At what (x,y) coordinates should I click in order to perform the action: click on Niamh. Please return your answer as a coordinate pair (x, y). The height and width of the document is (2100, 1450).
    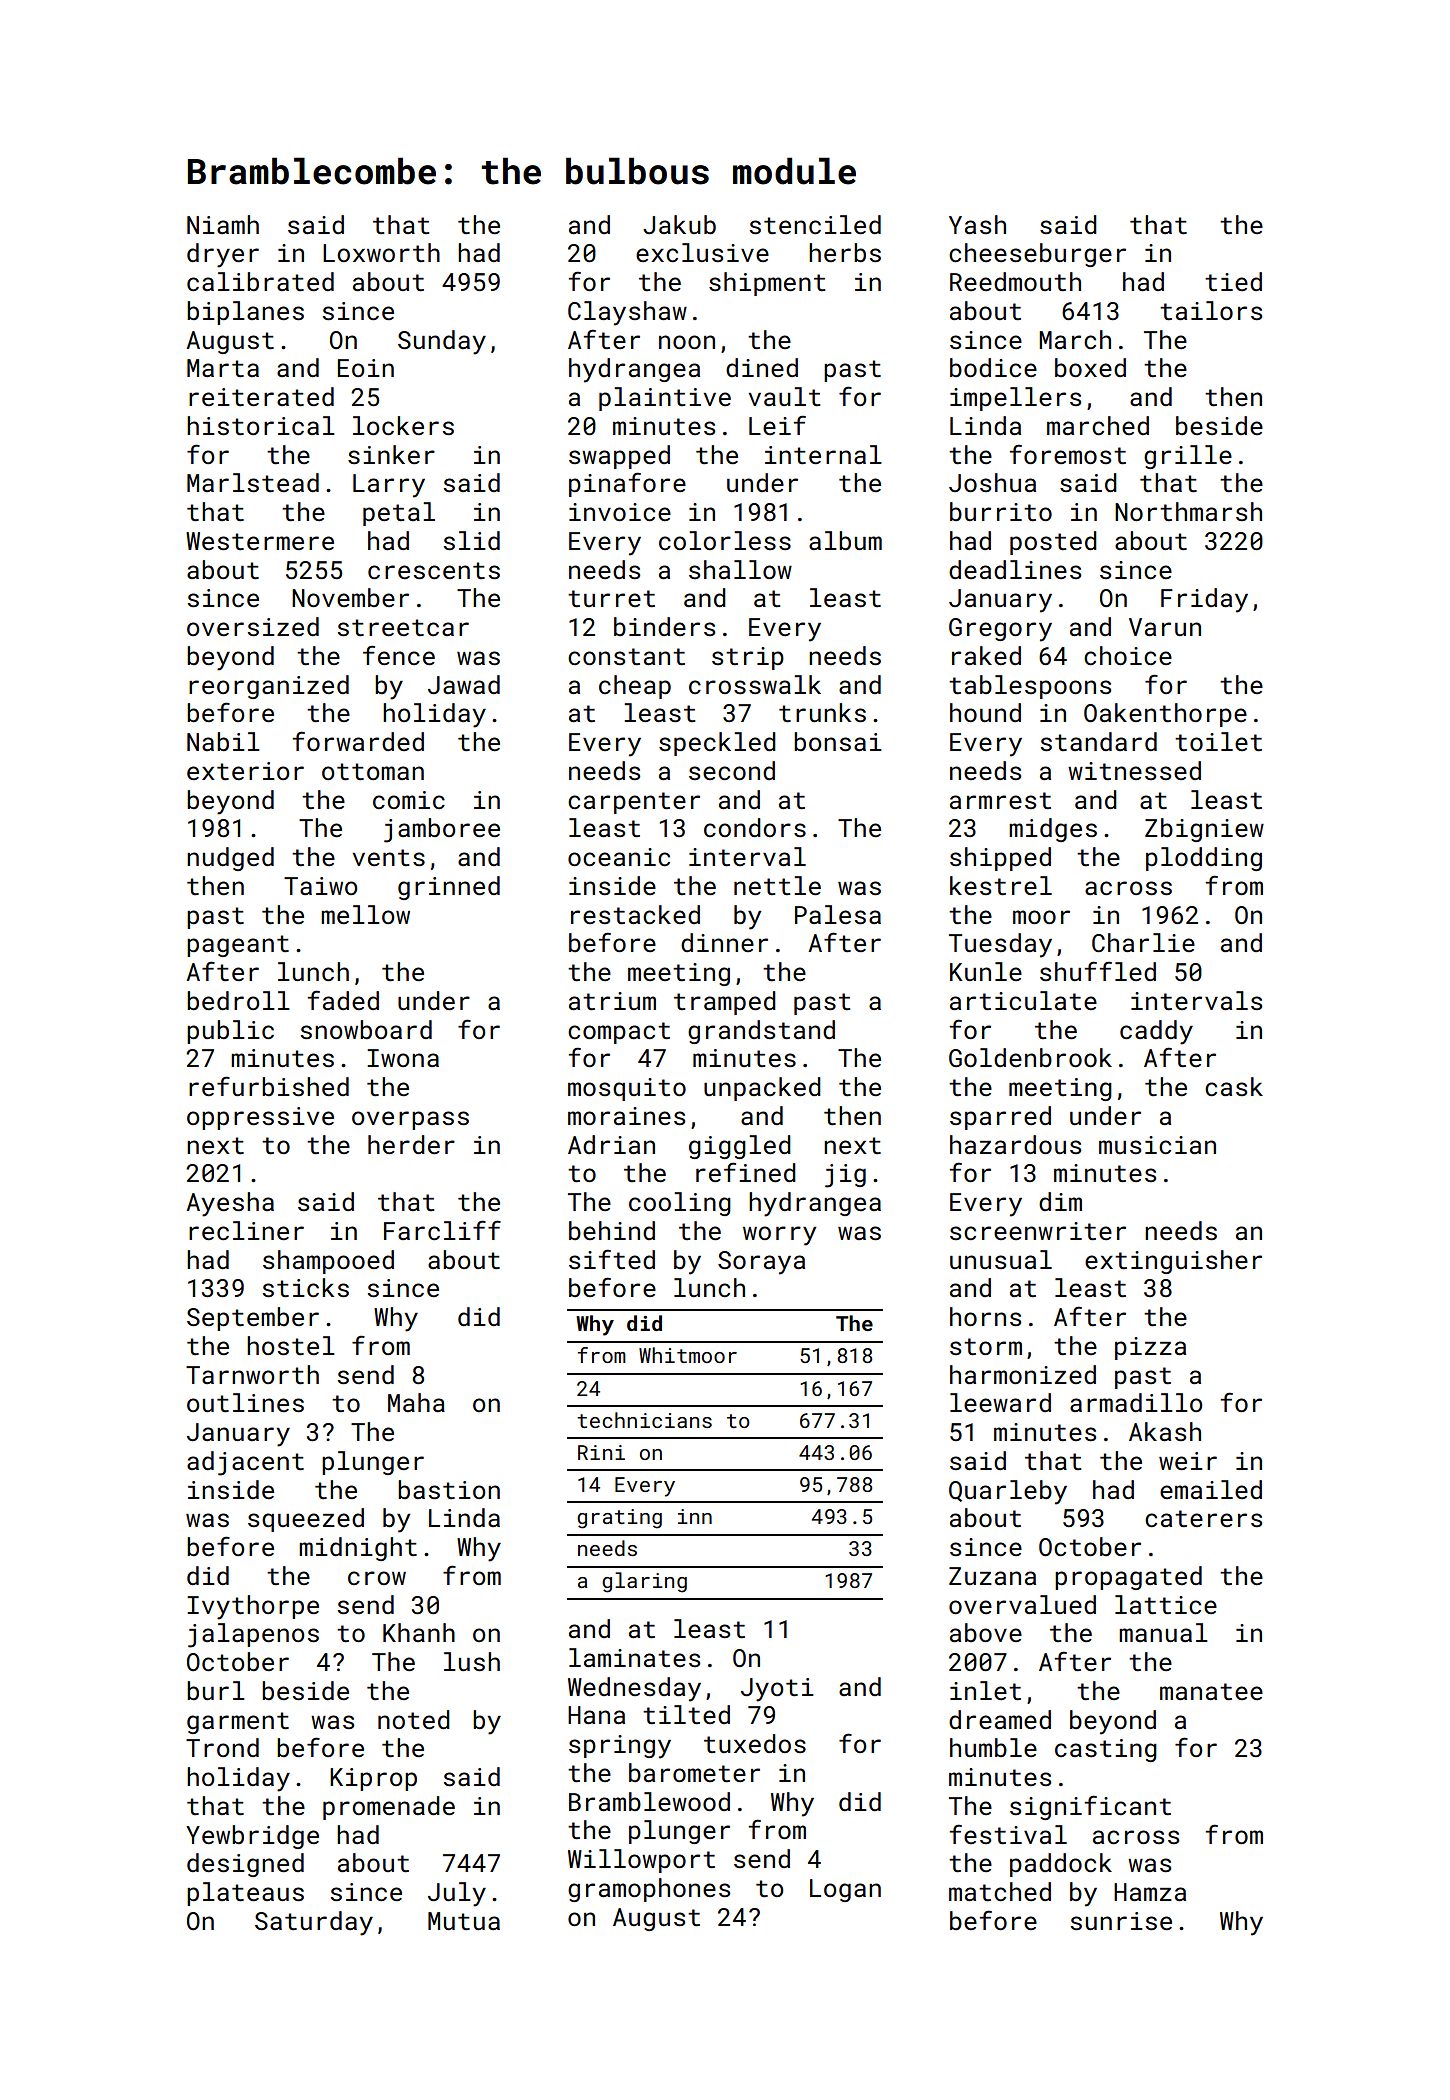
    Looking at the image, I should click on (223, 224).
